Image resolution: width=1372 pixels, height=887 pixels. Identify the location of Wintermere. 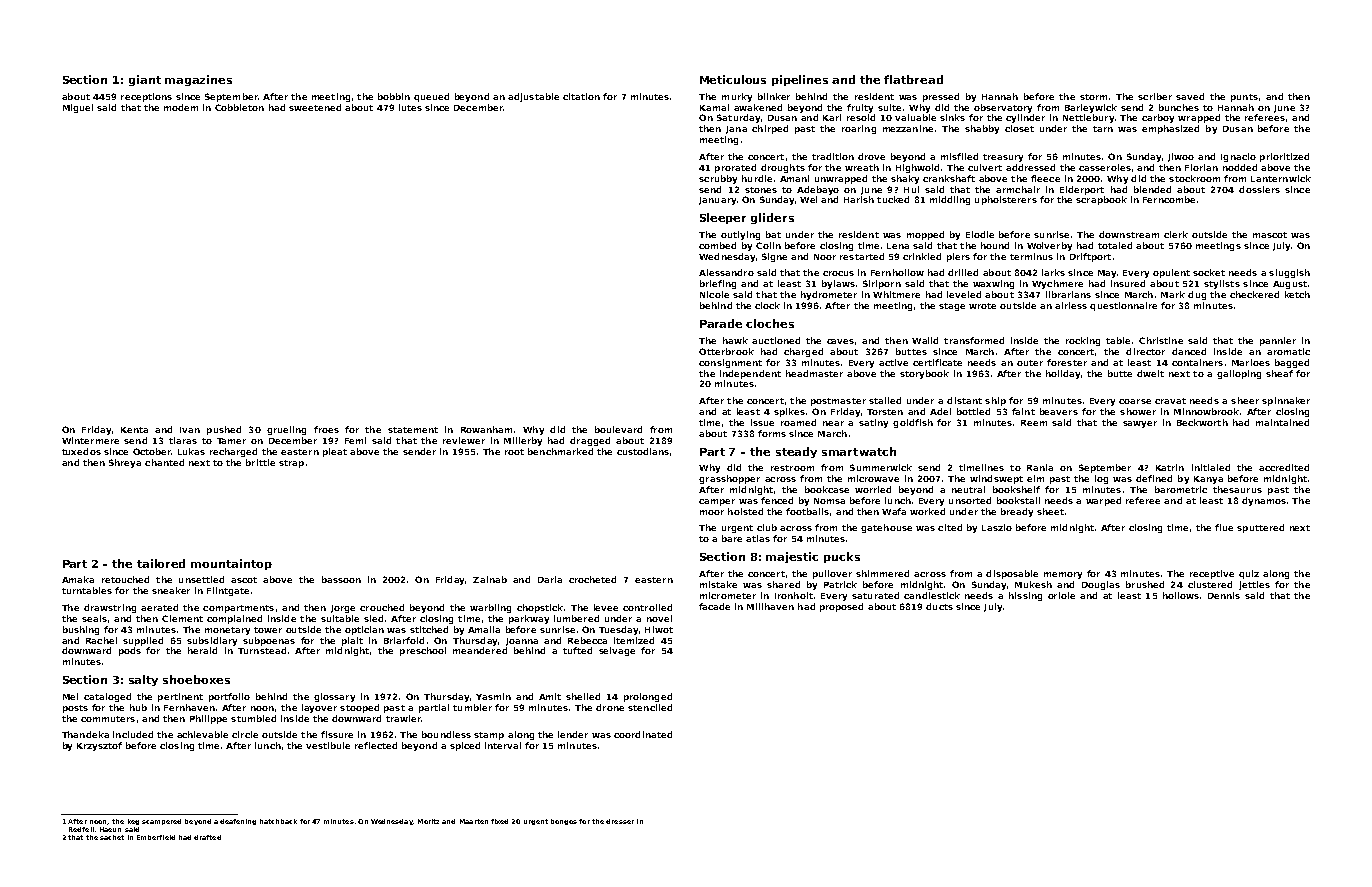
(90, 440).
